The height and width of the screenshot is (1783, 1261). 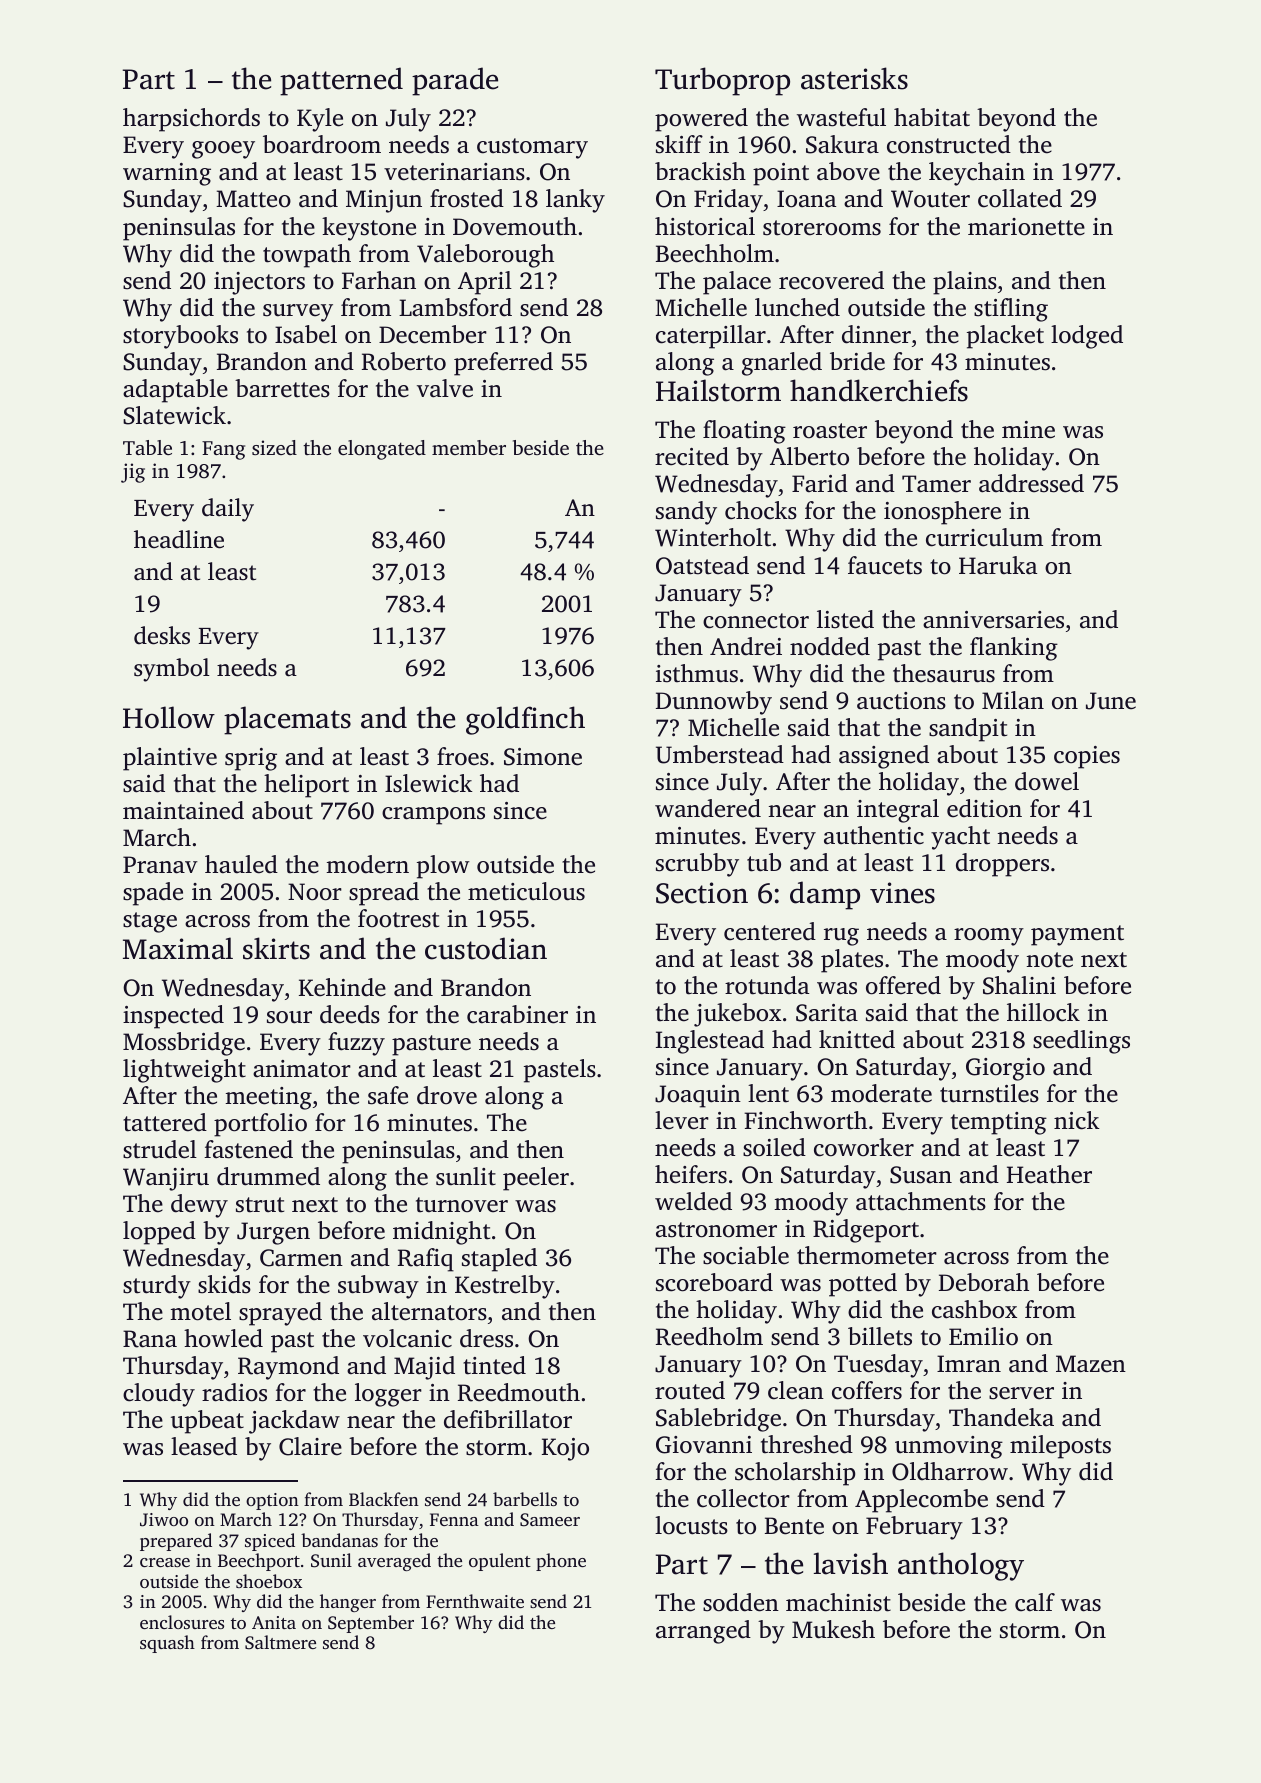 What do you see at coordinates (703, 1632) in the screenshot?
I see `arranged` at bounding box center [703, 1632].
